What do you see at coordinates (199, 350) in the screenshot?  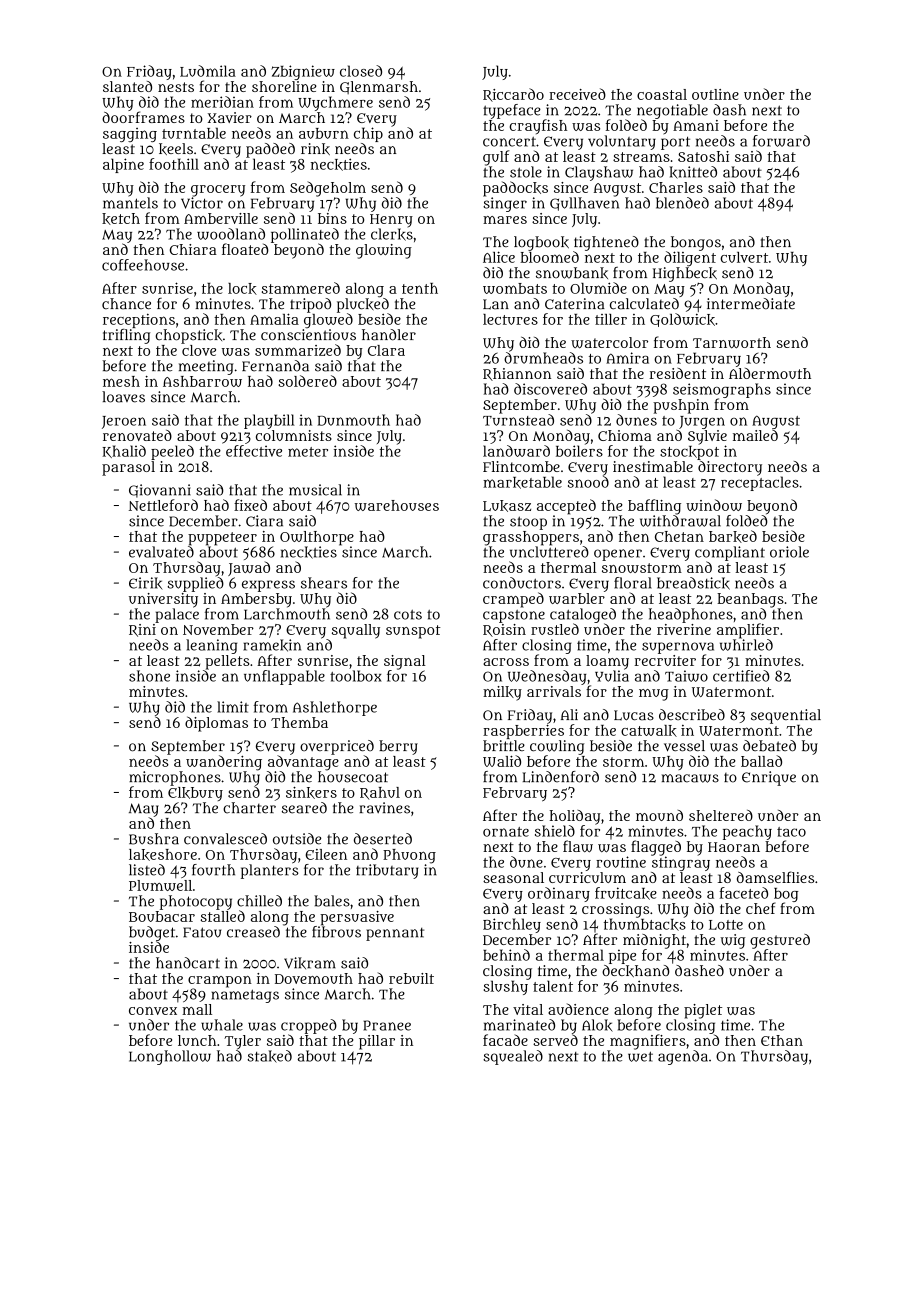 I see `clove` at bounding box center [199, 350].
